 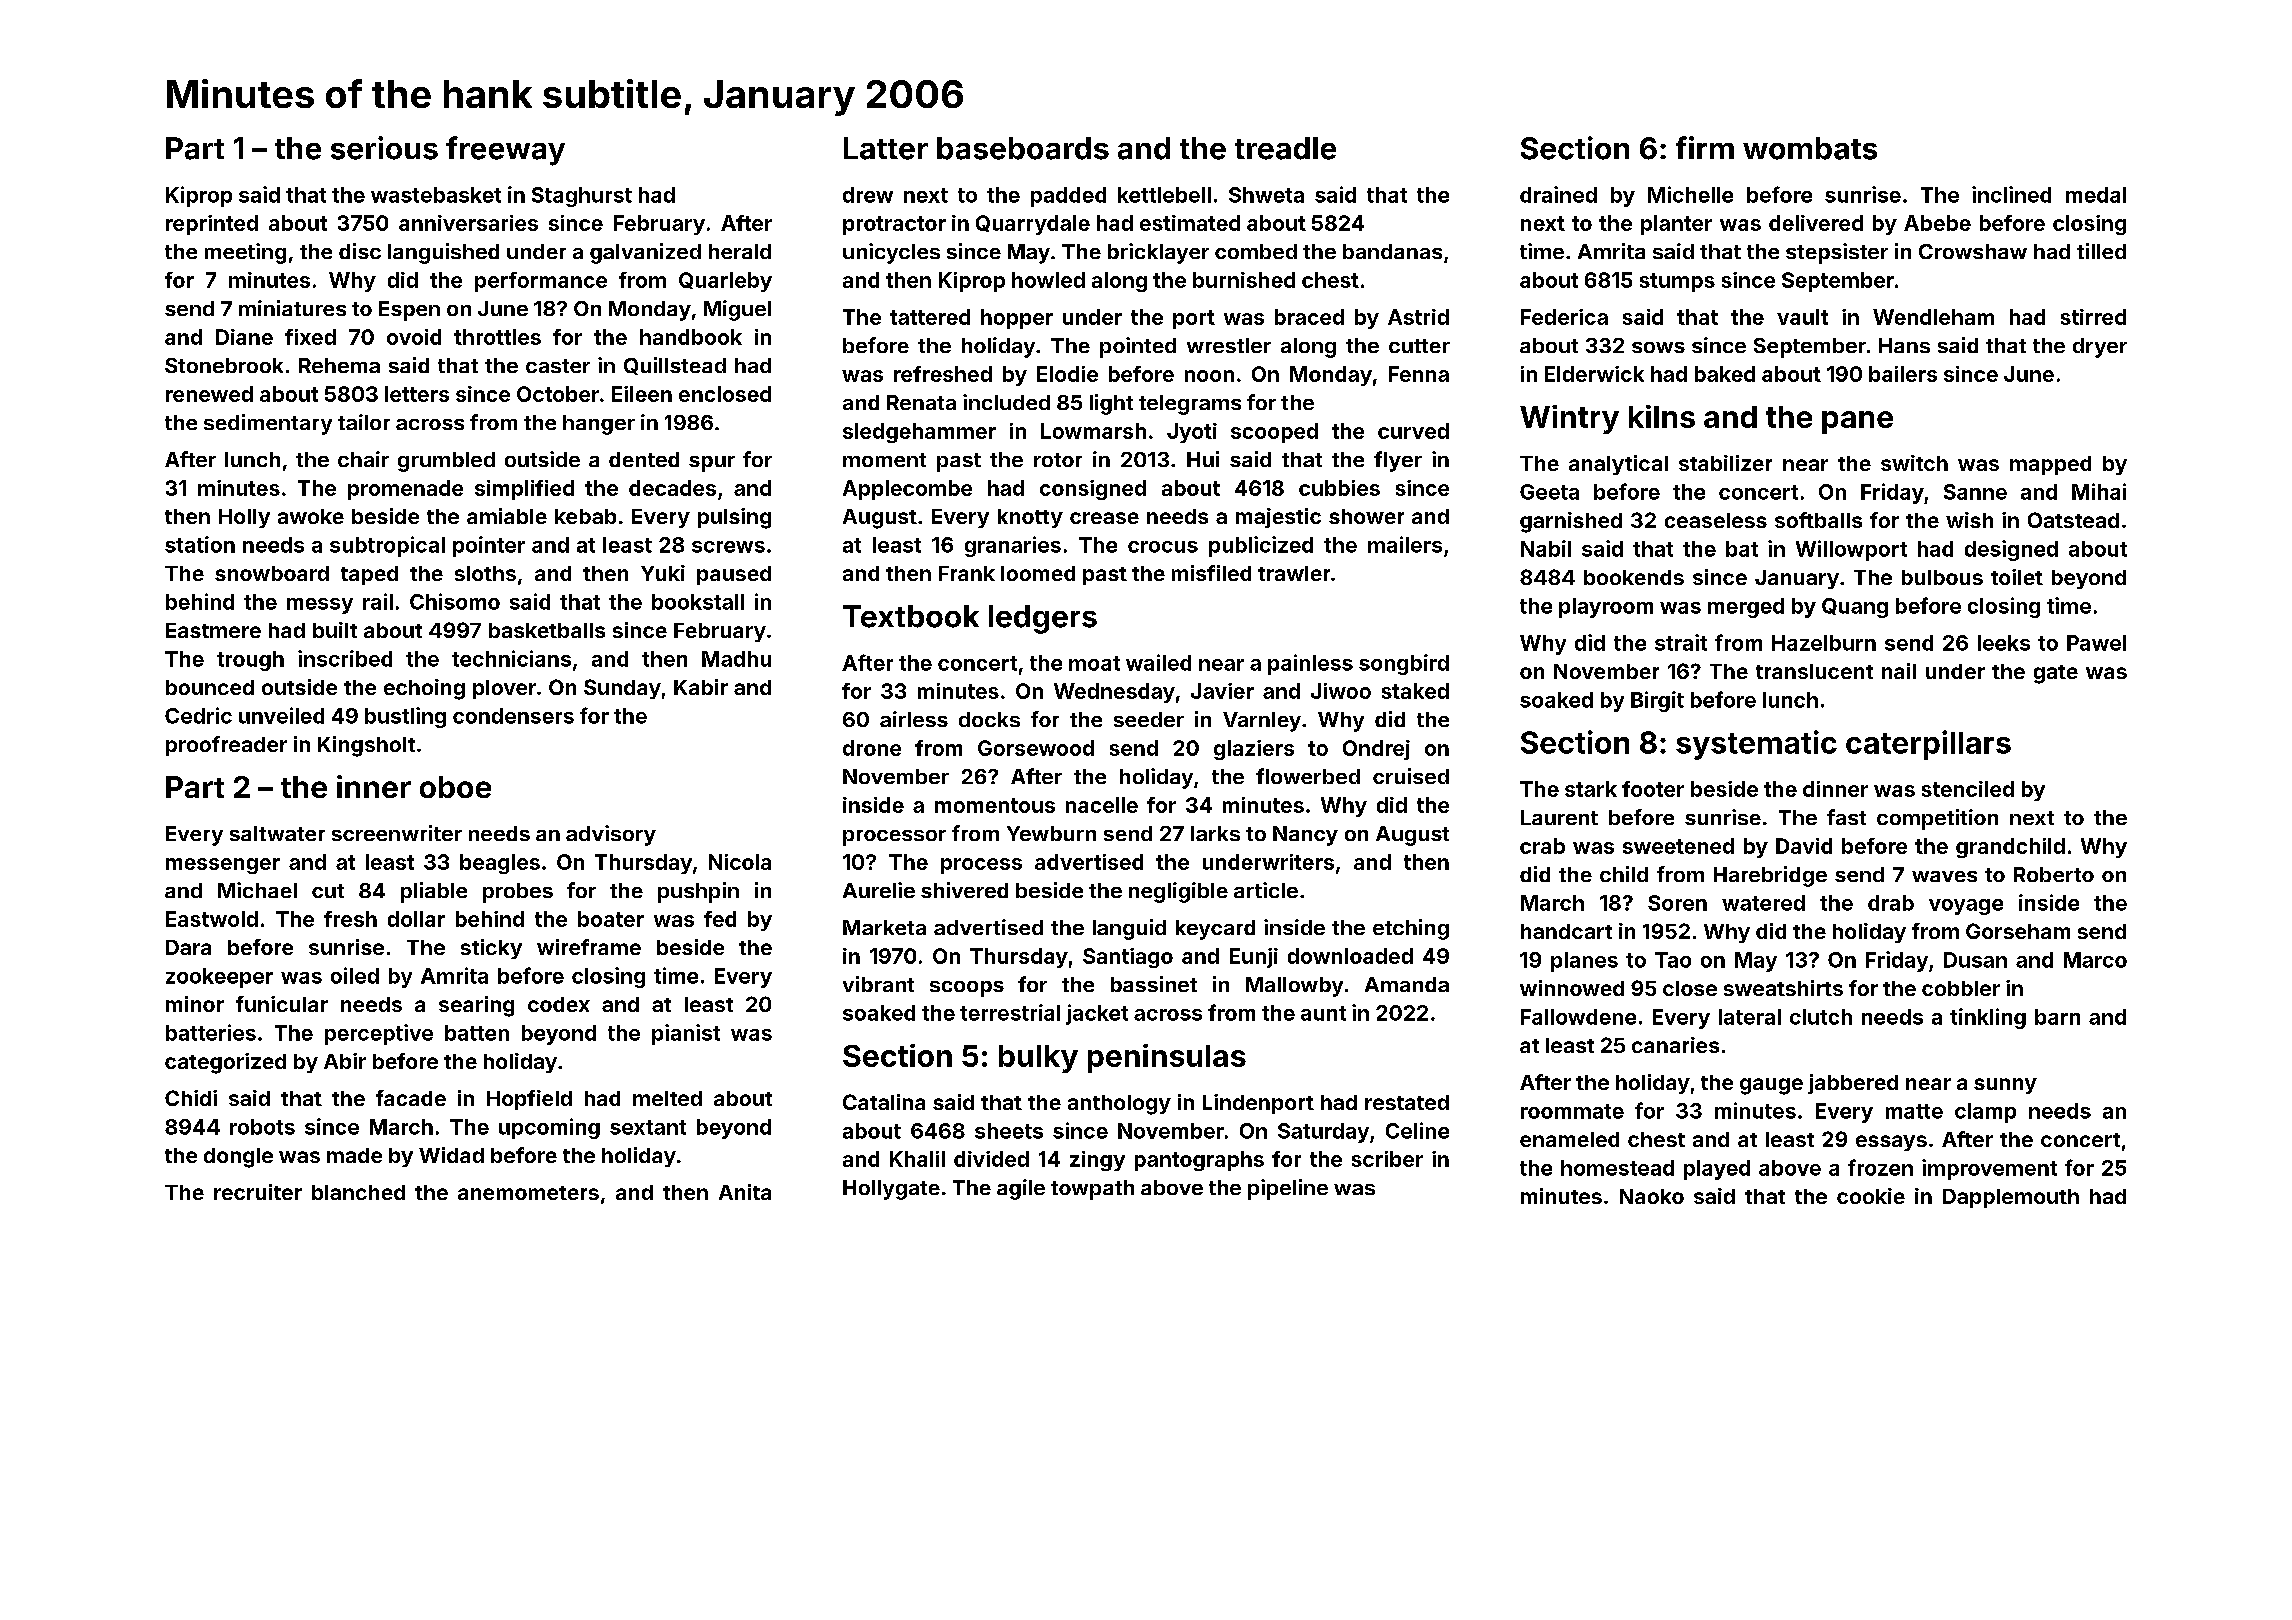 I want to click on scoops, so click(x=967, y=989).
